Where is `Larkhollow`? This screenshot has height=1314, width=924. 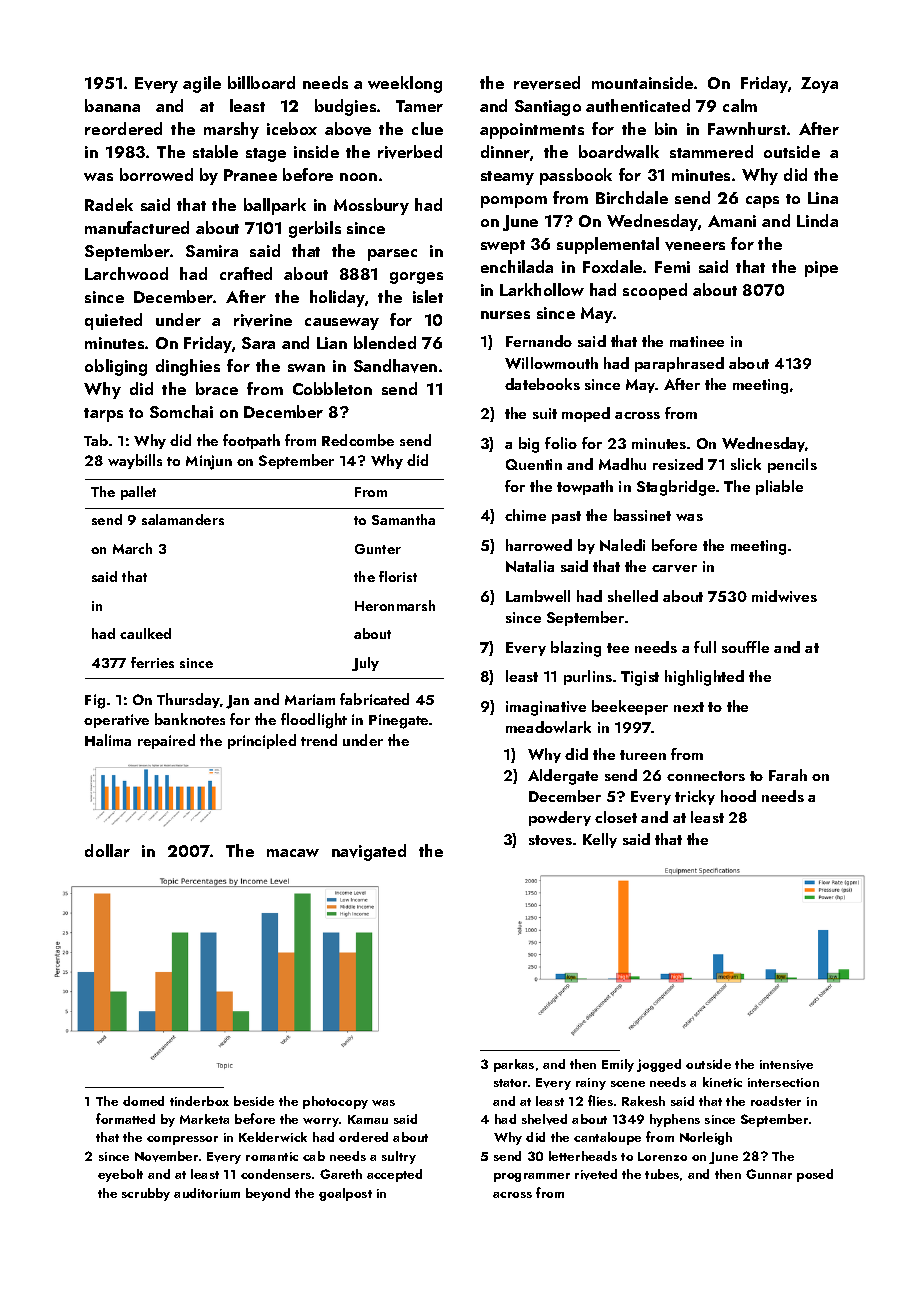 Larkhollow is located at coordinates (542, 289).
